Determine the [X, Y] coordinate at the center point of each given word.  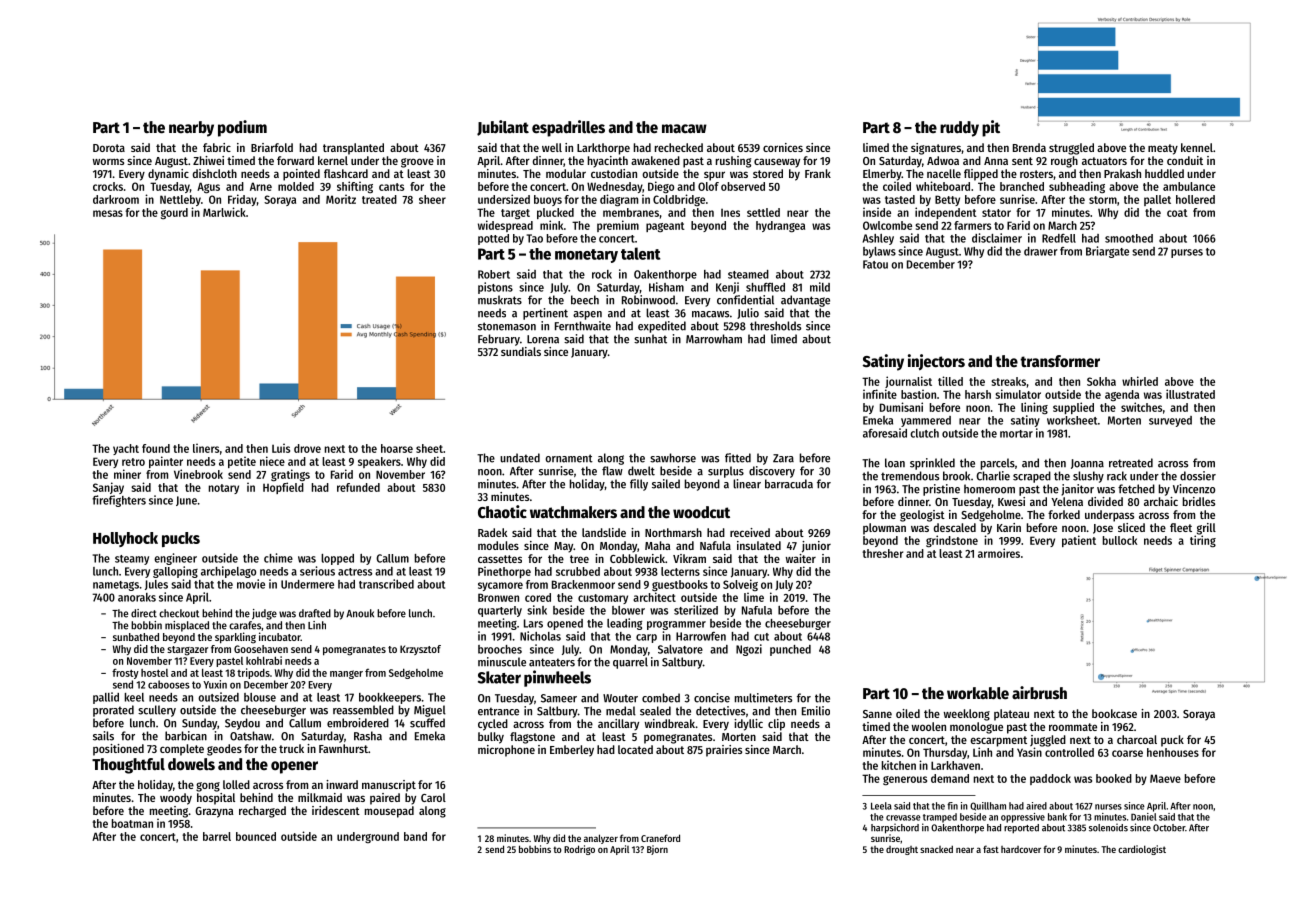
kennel [1197, 147]
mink [551, 225]
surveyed [1170, 421]
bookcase [1114, 713]
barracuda [789, 484]
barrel [217, 836]
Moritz [341, 199]
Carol [433, 797]
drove [307, 448]
